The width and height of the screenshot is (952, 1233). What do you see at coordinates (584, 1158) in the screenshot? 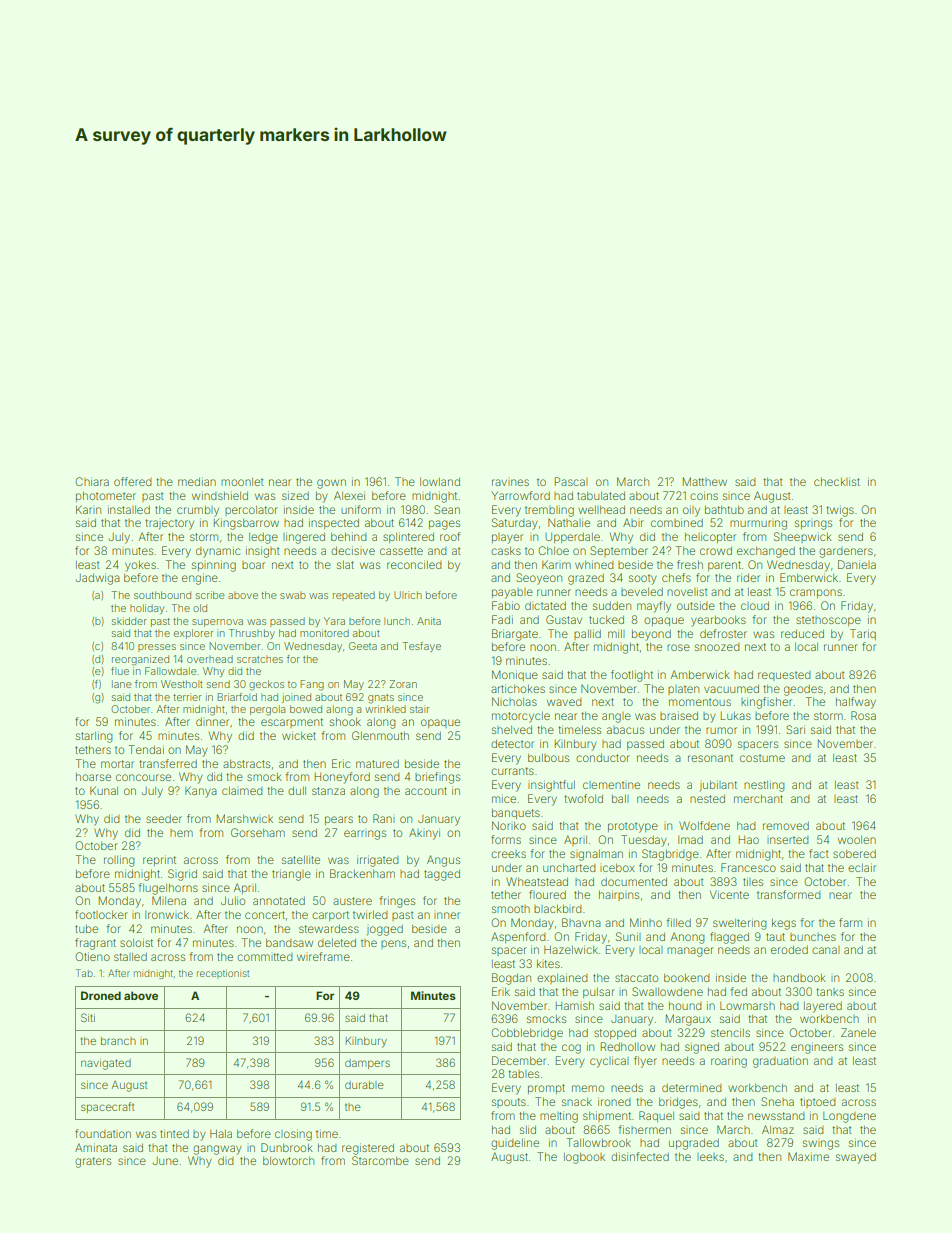
I see `logbook` at bounding box center [584, 1158].
